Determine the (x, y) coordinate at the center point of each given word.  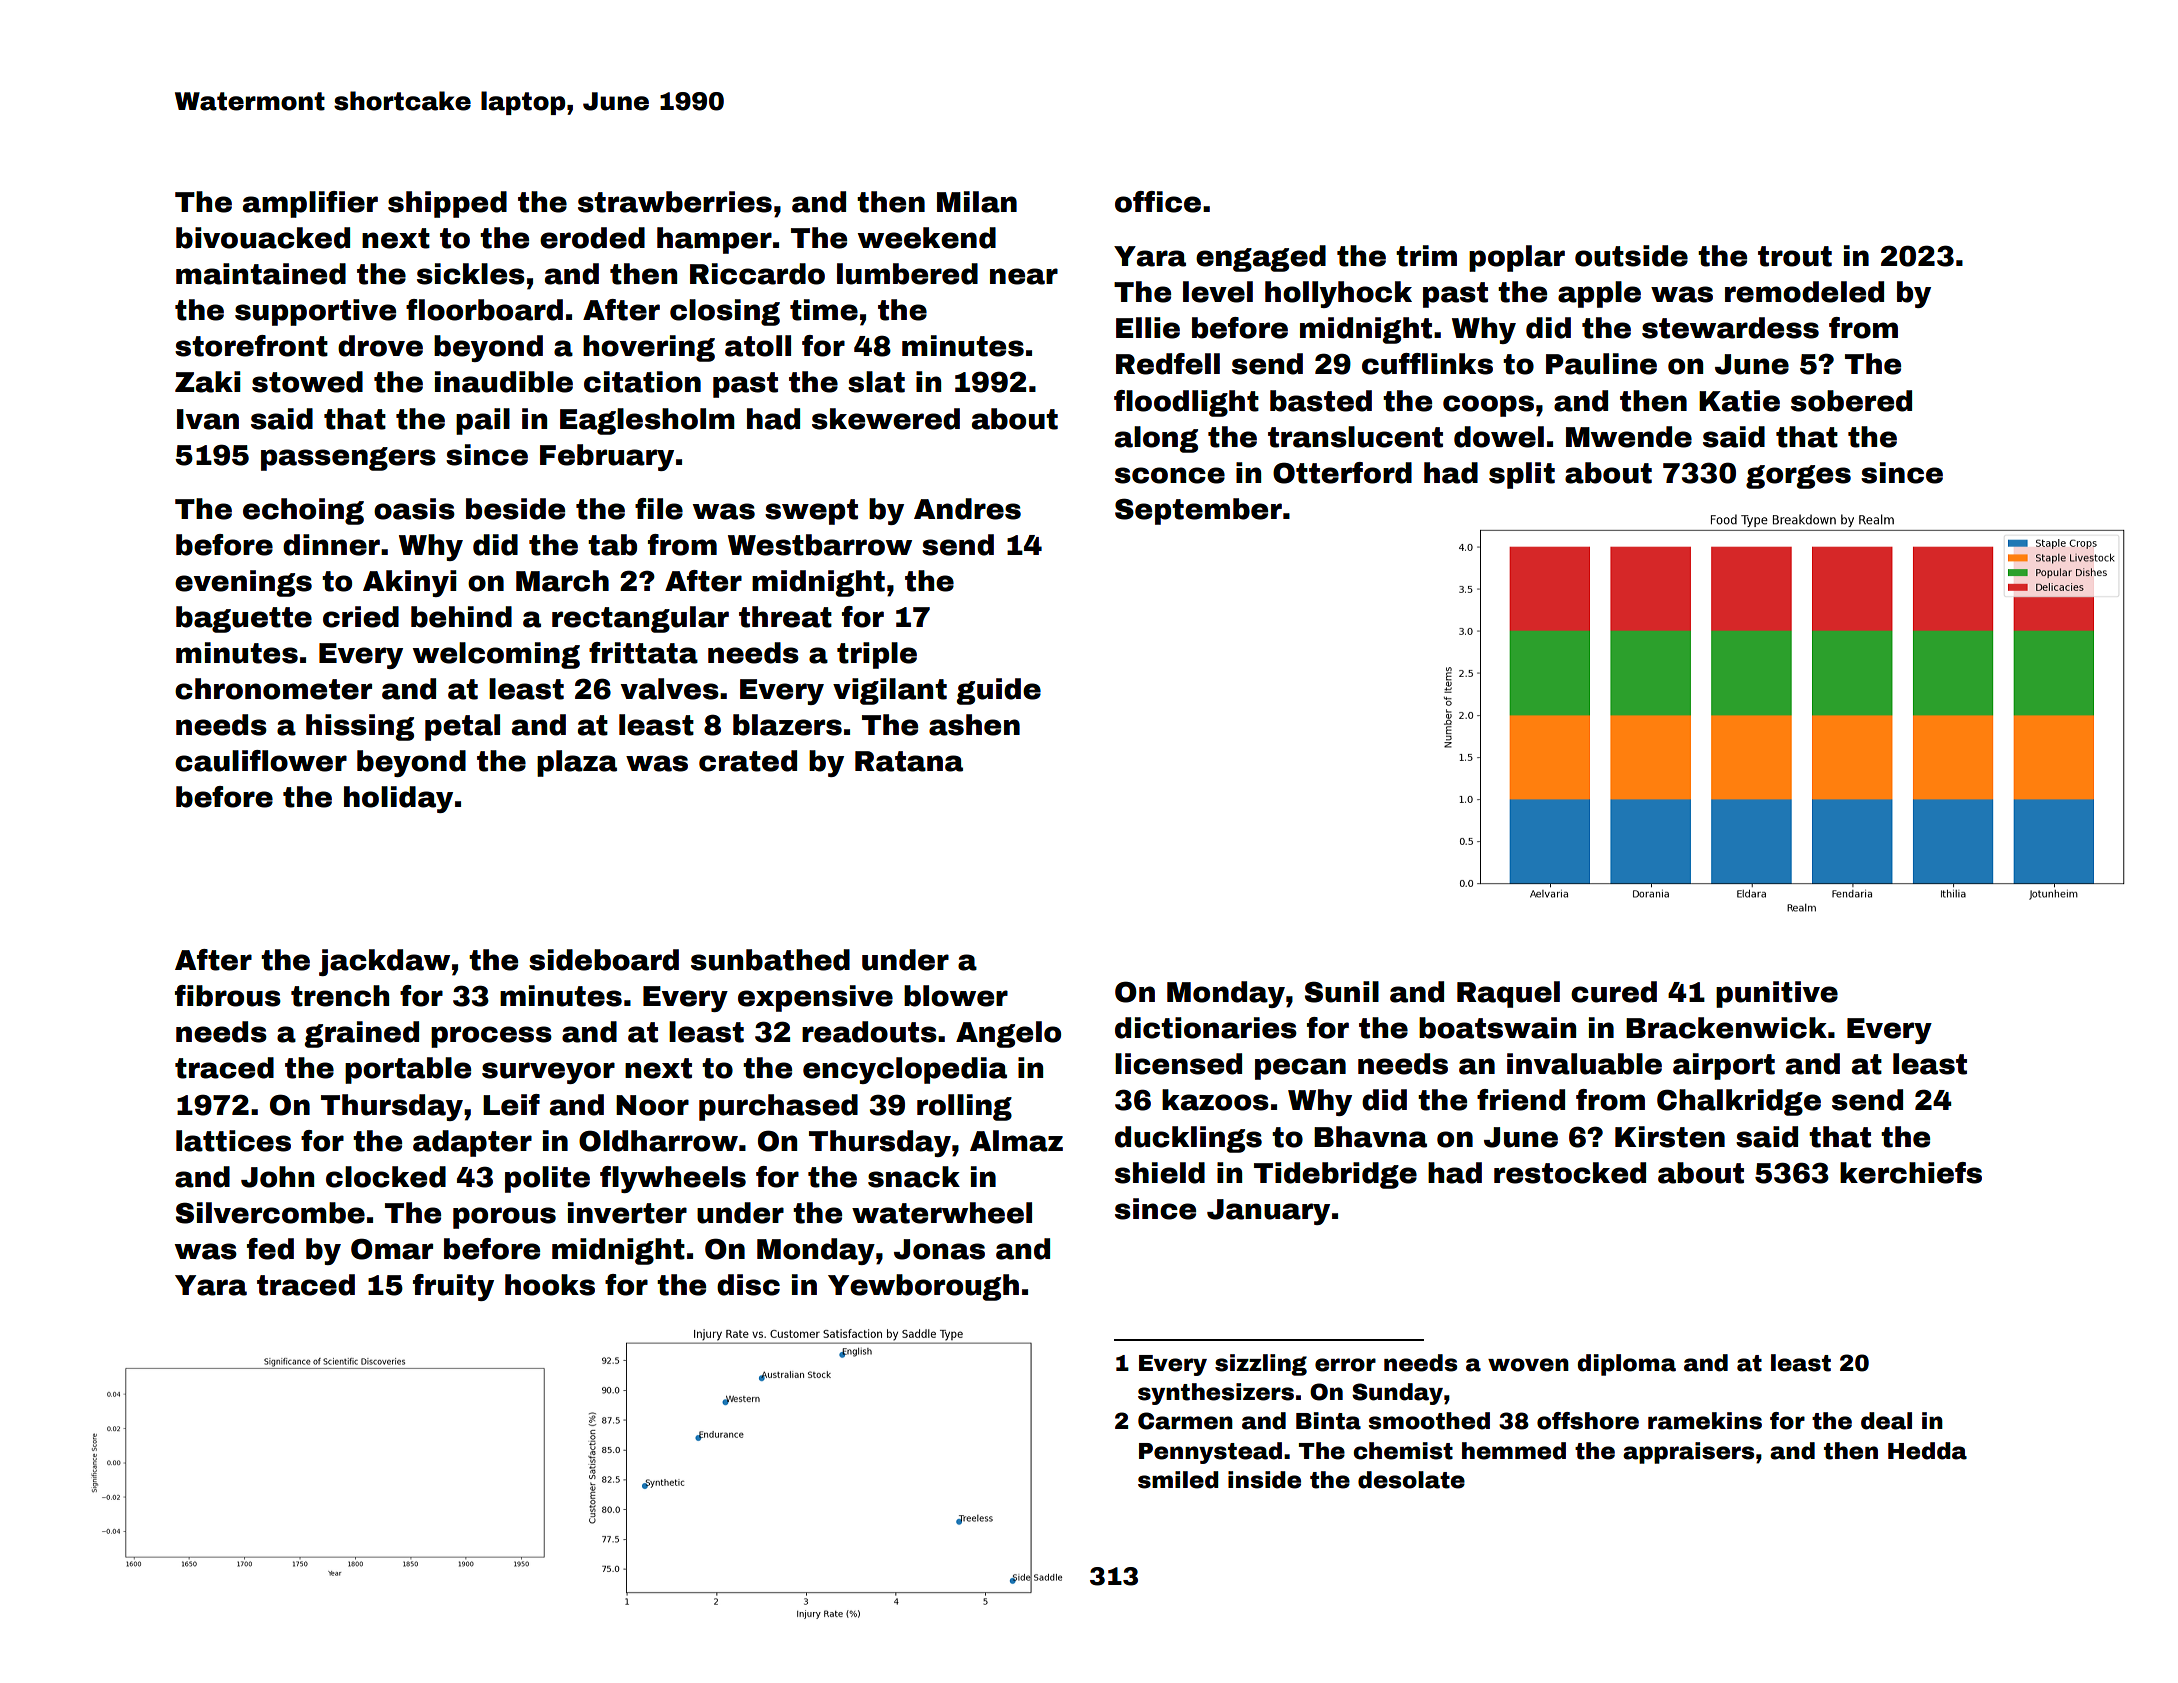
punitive (1777, 994)
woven (1528, 1365)
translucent (1355, 437)
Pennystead (1210, 1453)
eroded (592, 238)
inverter (627, 1213)
